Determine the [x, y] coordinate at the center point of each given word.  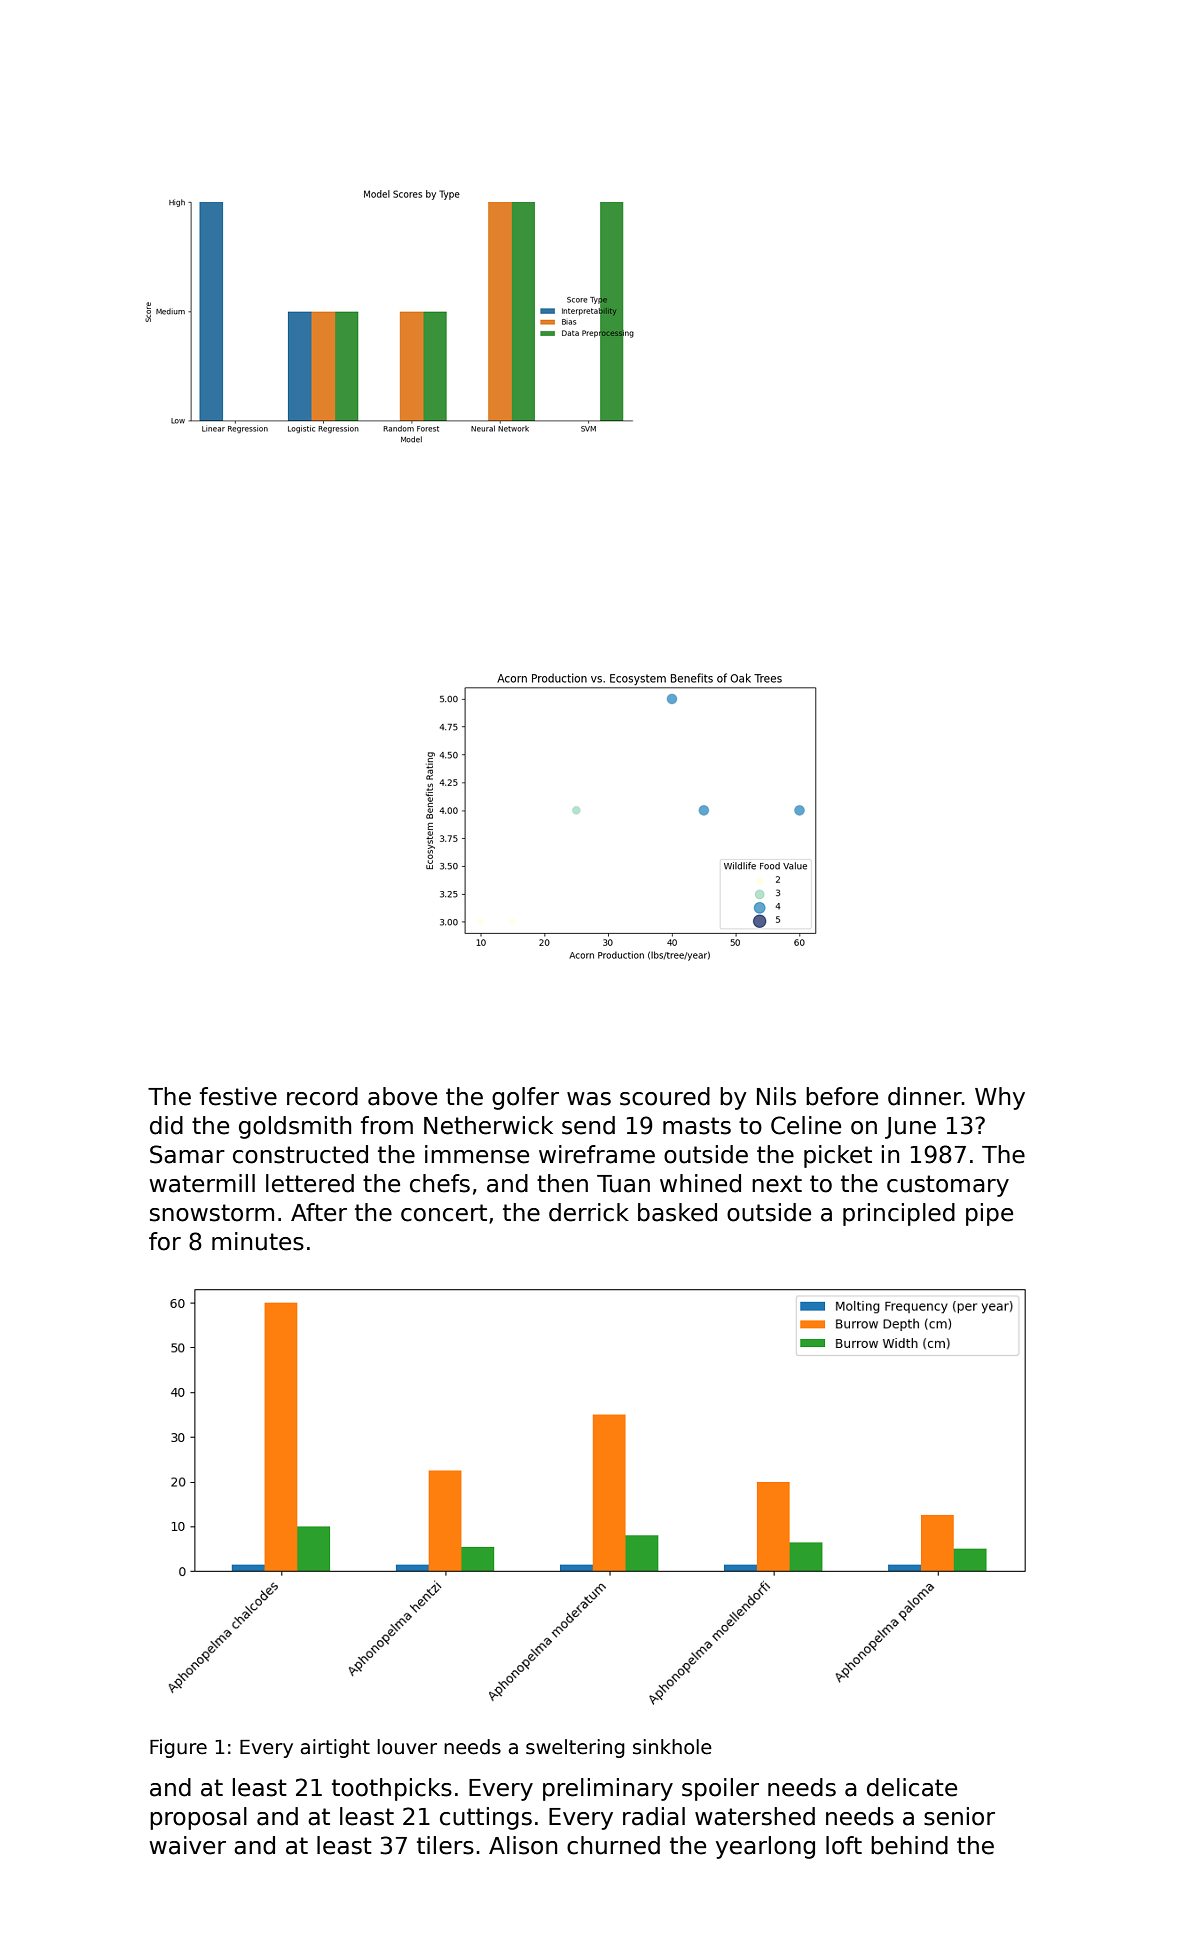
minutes [258, 1241]
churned [613, 1845]
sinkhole [672, 1747]
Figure [178, 1748]
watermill [202, 1183]
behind [909, 1845]
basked [677, 1212]
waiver [188, 1845]
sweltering [575, 1748]
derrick [589, 1212]
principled [899, 1214]
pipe [989, 1214]
